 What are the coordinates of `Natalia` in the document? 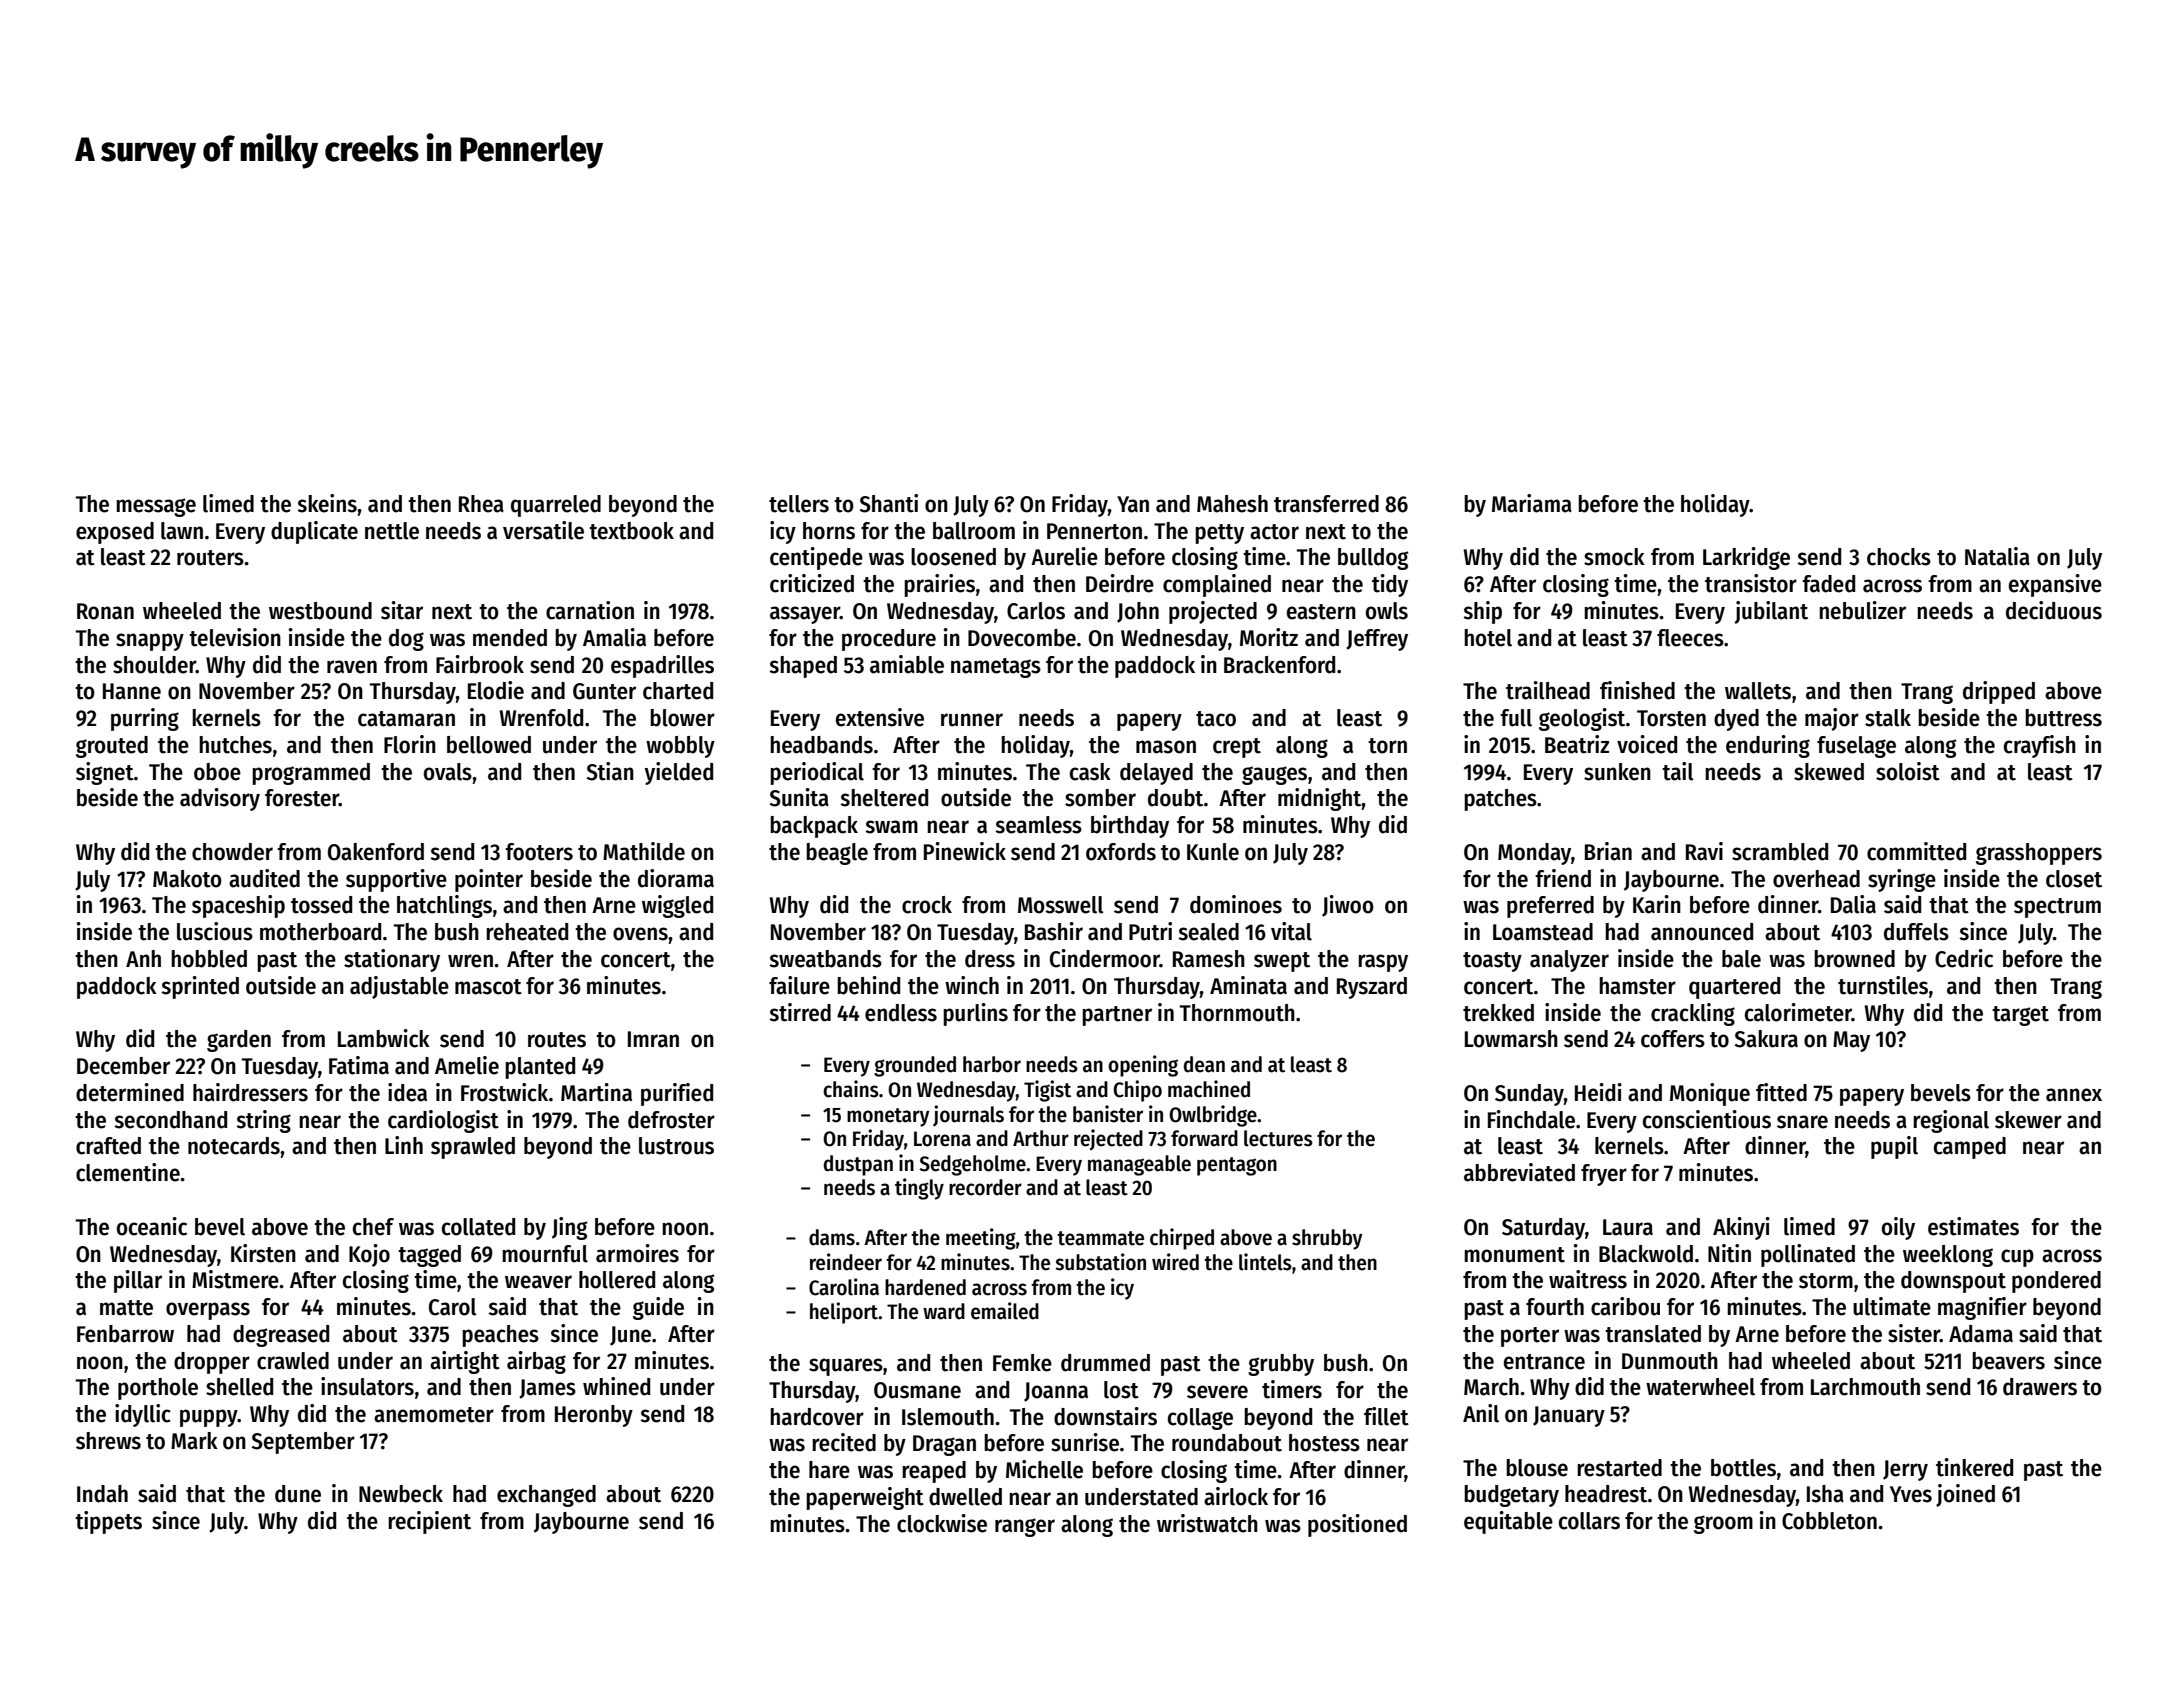 It's located at (1997, 556).
